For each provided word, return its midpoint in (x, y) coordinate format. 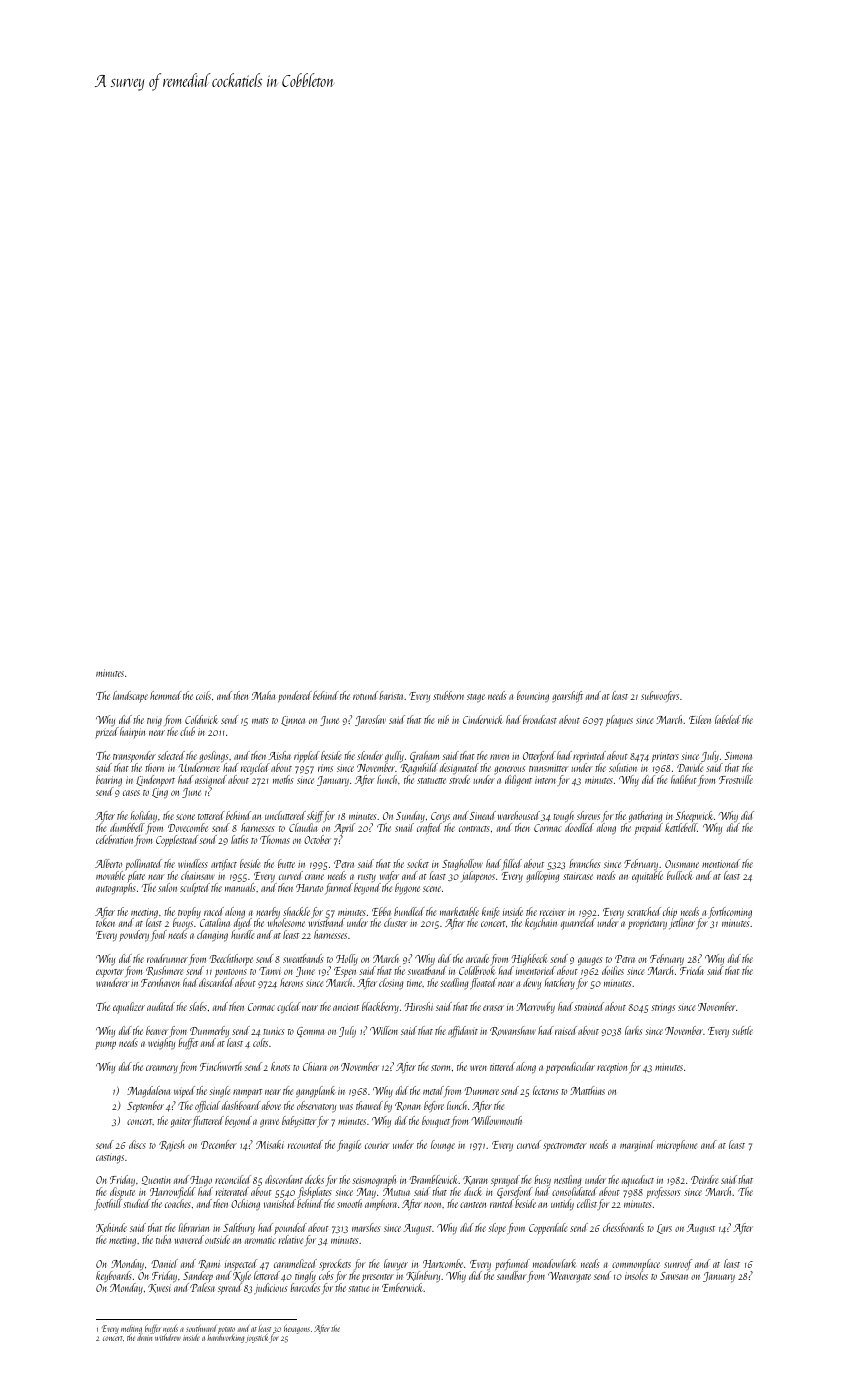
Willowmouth (497, 1120)
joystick (256, 1338)
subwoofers (660, 696)
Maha (263, 695)
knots (280, 1066)
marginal (637, 1145)
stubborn (448, 695)
